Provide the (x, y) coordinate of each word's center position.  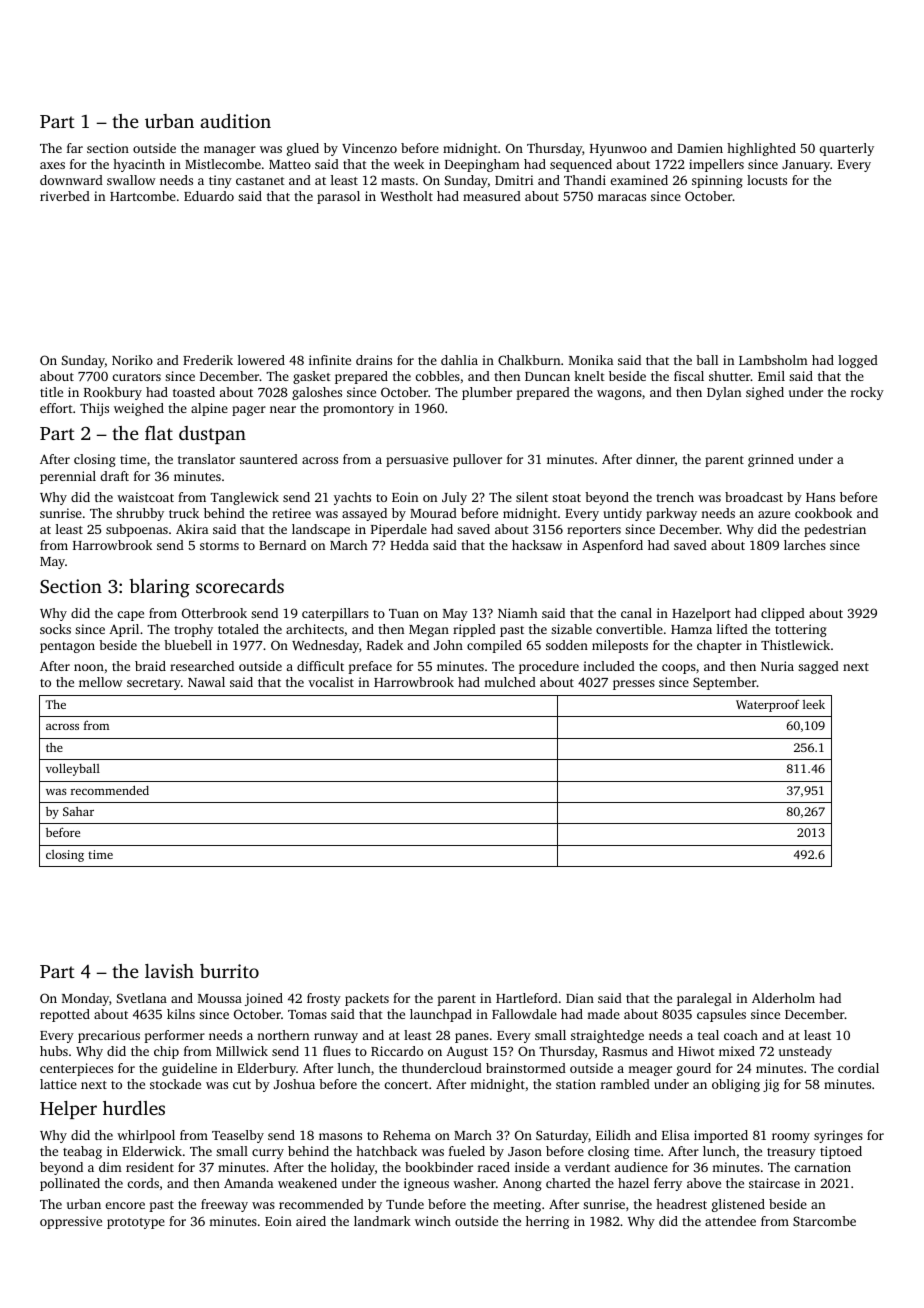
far (75, 148)
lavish (169, 971)
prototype (136, 1223)
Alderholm (783, 998)
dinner (655, 459)
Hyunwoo (618, 150)
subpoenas (137, 530)
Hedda (409, 545)
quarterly (847, 149)
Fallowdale (524, 1014)
